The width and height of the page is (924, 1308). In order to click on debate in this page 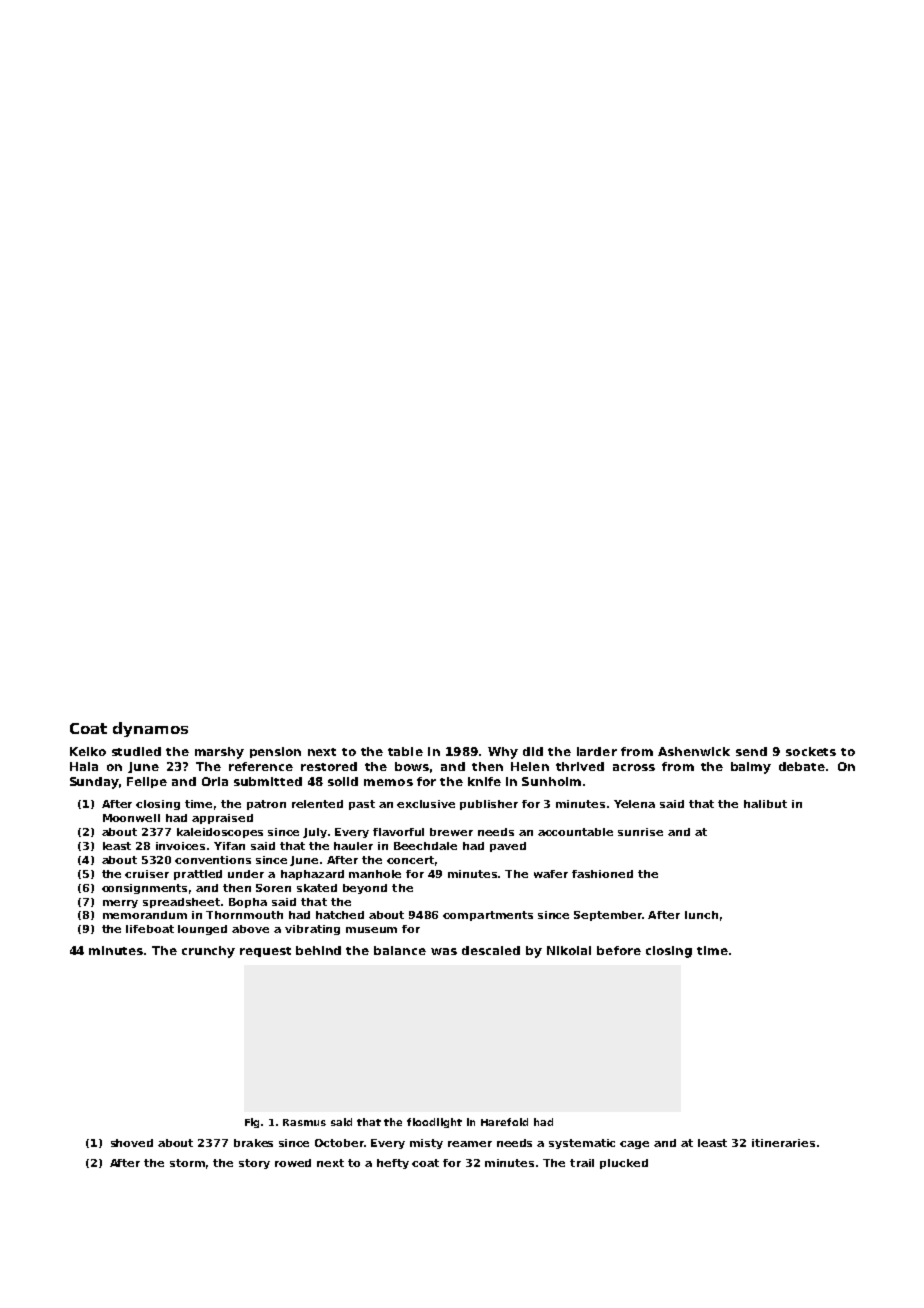, I will do `click(802, 766)`.
